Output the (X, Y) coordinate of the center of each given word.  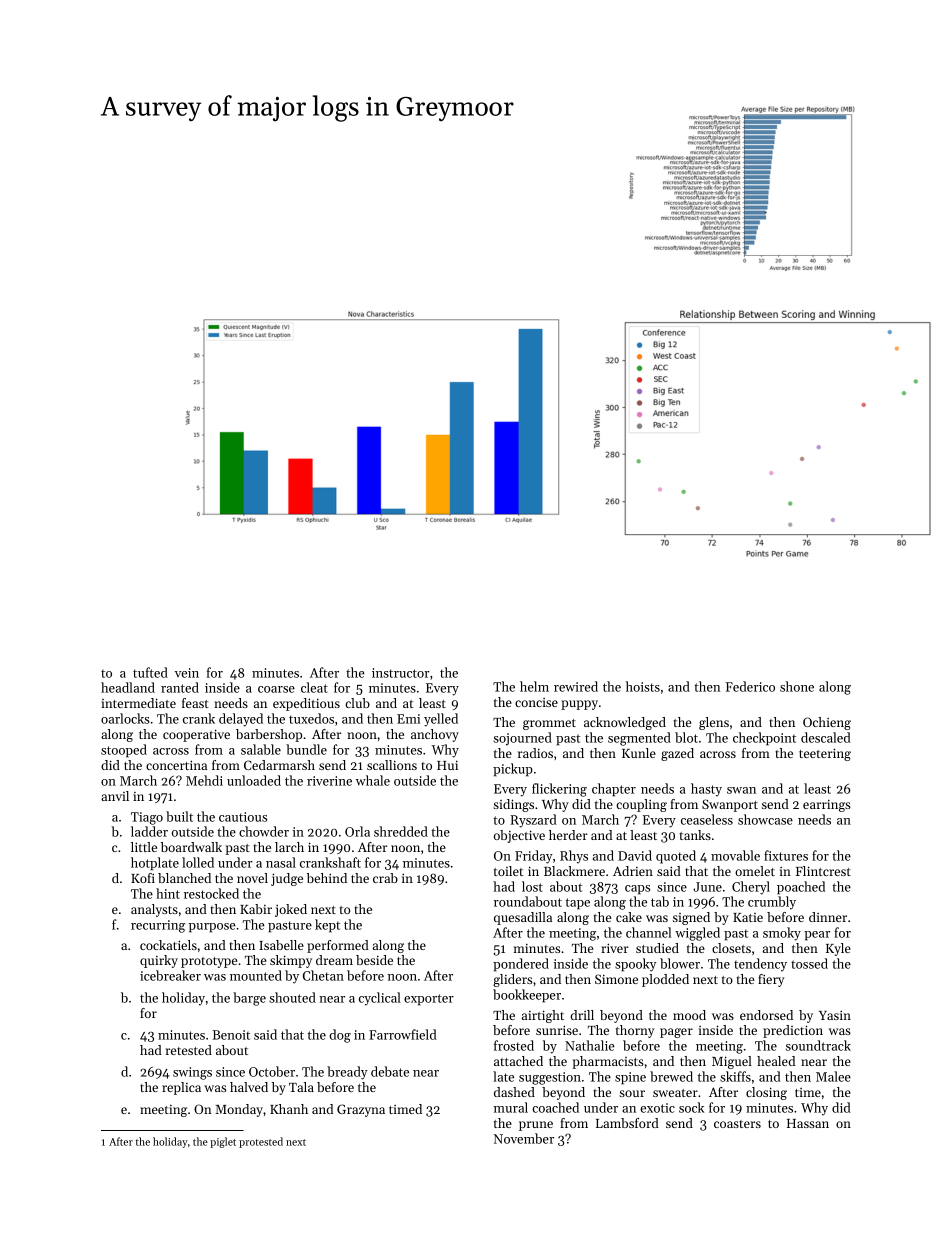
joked (291, 910)
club (357, 703)
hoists (643, 686)
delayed (241, 720)
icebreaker (170, 975)
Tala (301, 1087)
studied (657, 948)
